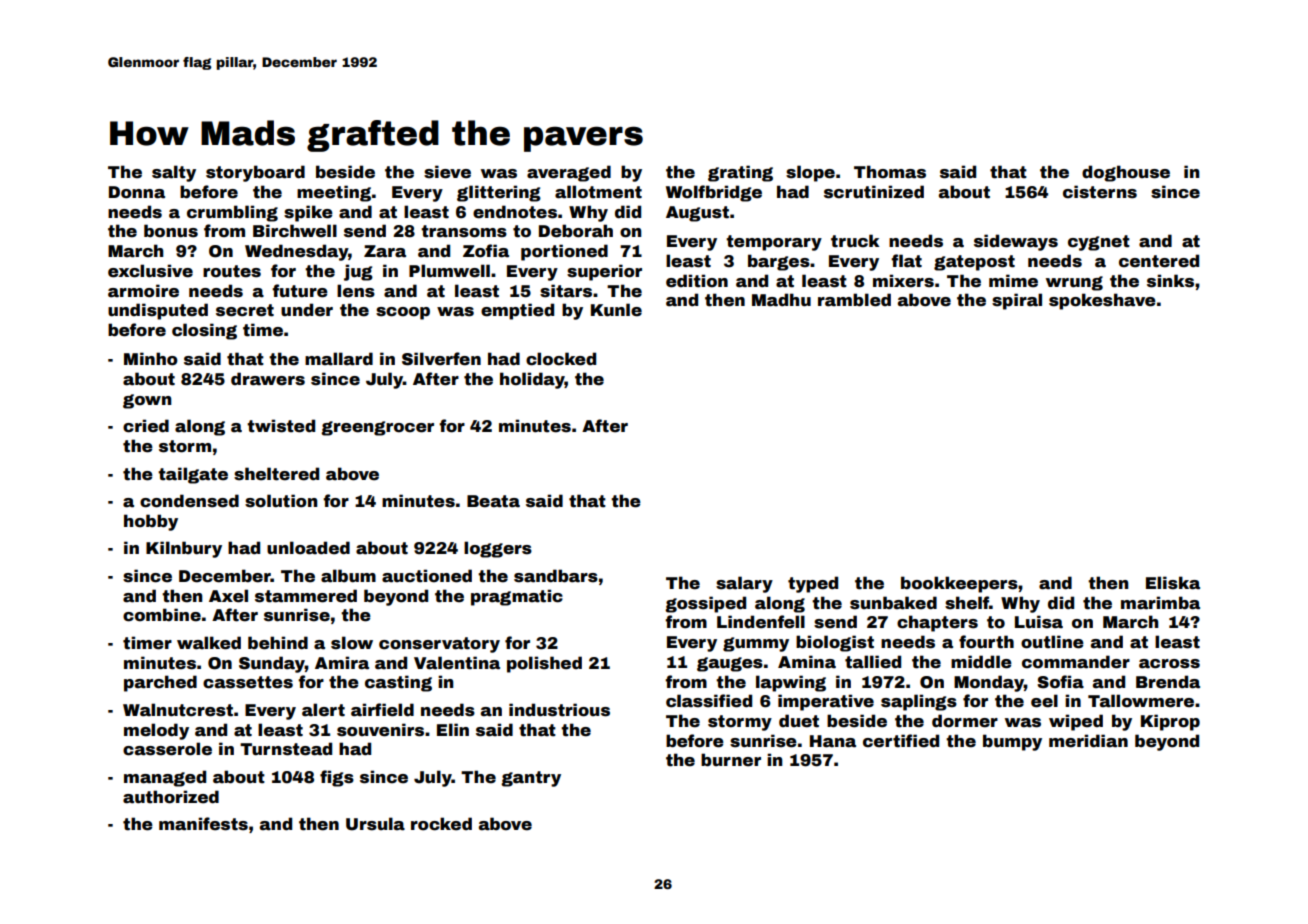  What do you see at coordinates (162, 615) in the page?
I see `combine` at bounding box center [162, 615].
